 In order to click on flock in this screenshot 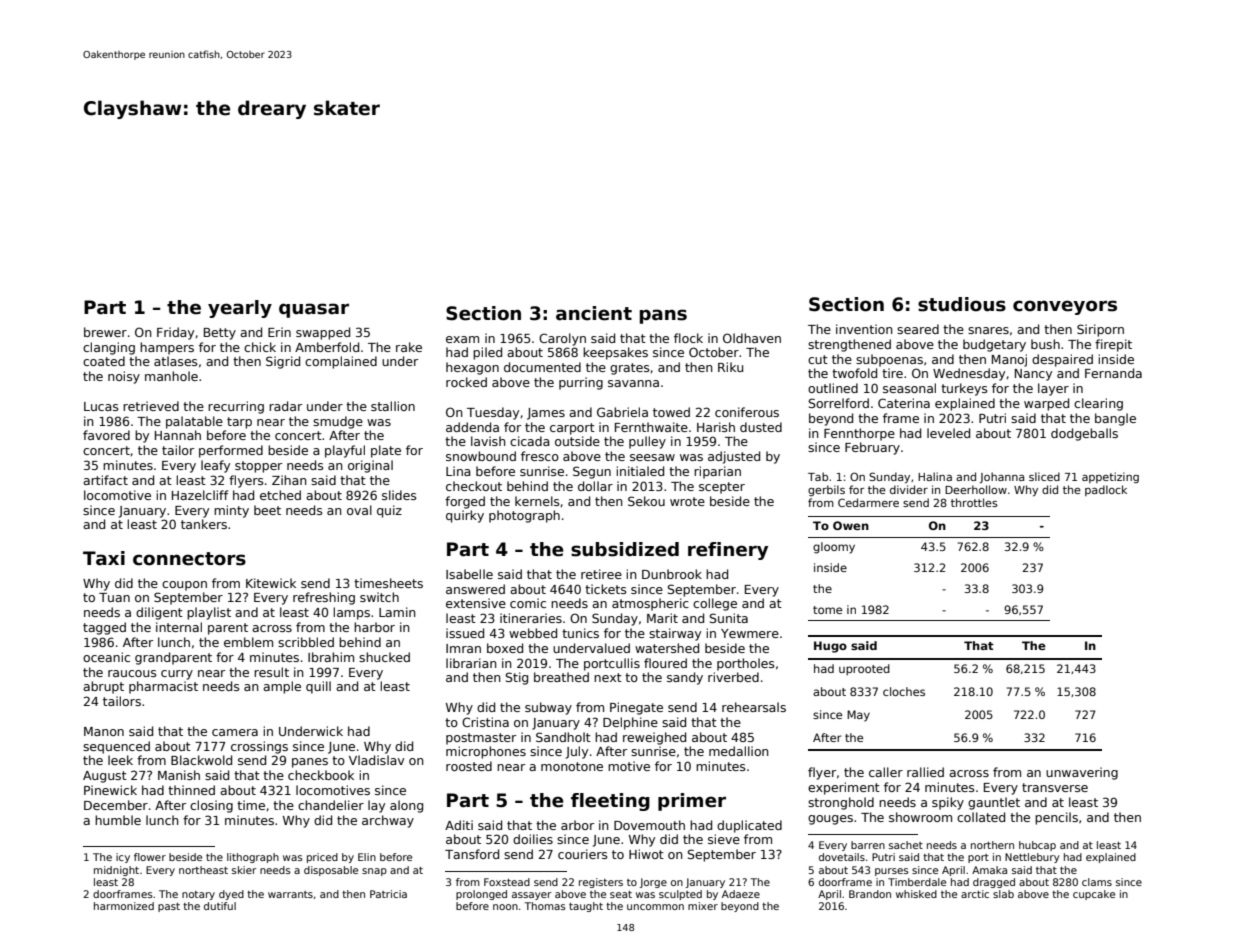, I will do `click(688, 338)`.
